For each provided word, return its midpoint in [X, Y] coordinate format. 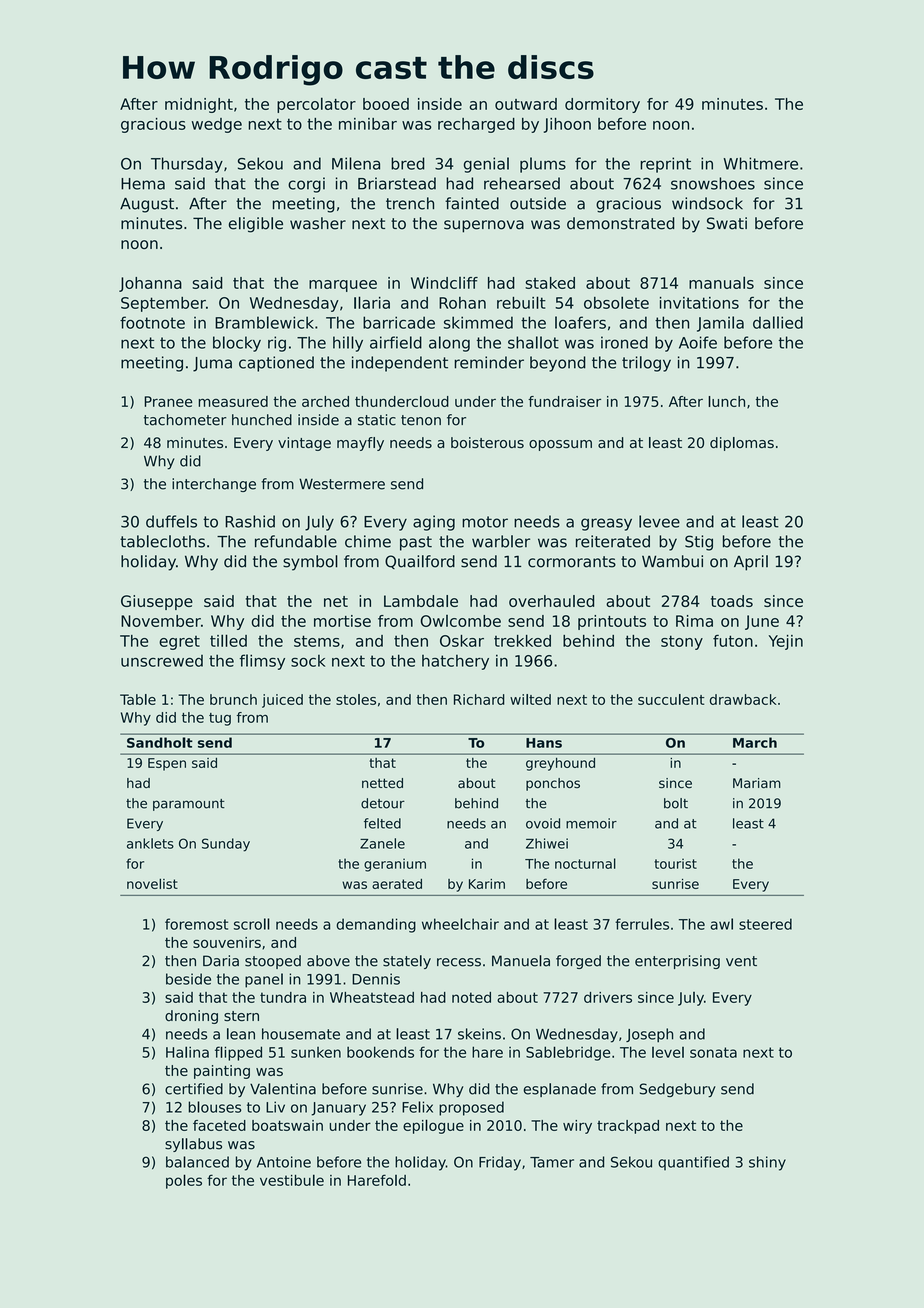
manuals [721, 282]
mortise [342, 621]
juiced [282, 701]
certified [194, 1089]
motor [485, 522]
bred [408, 163]
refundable [296, 541]
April [751, 563]
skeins [479, 1034]
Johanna [150, 284]
